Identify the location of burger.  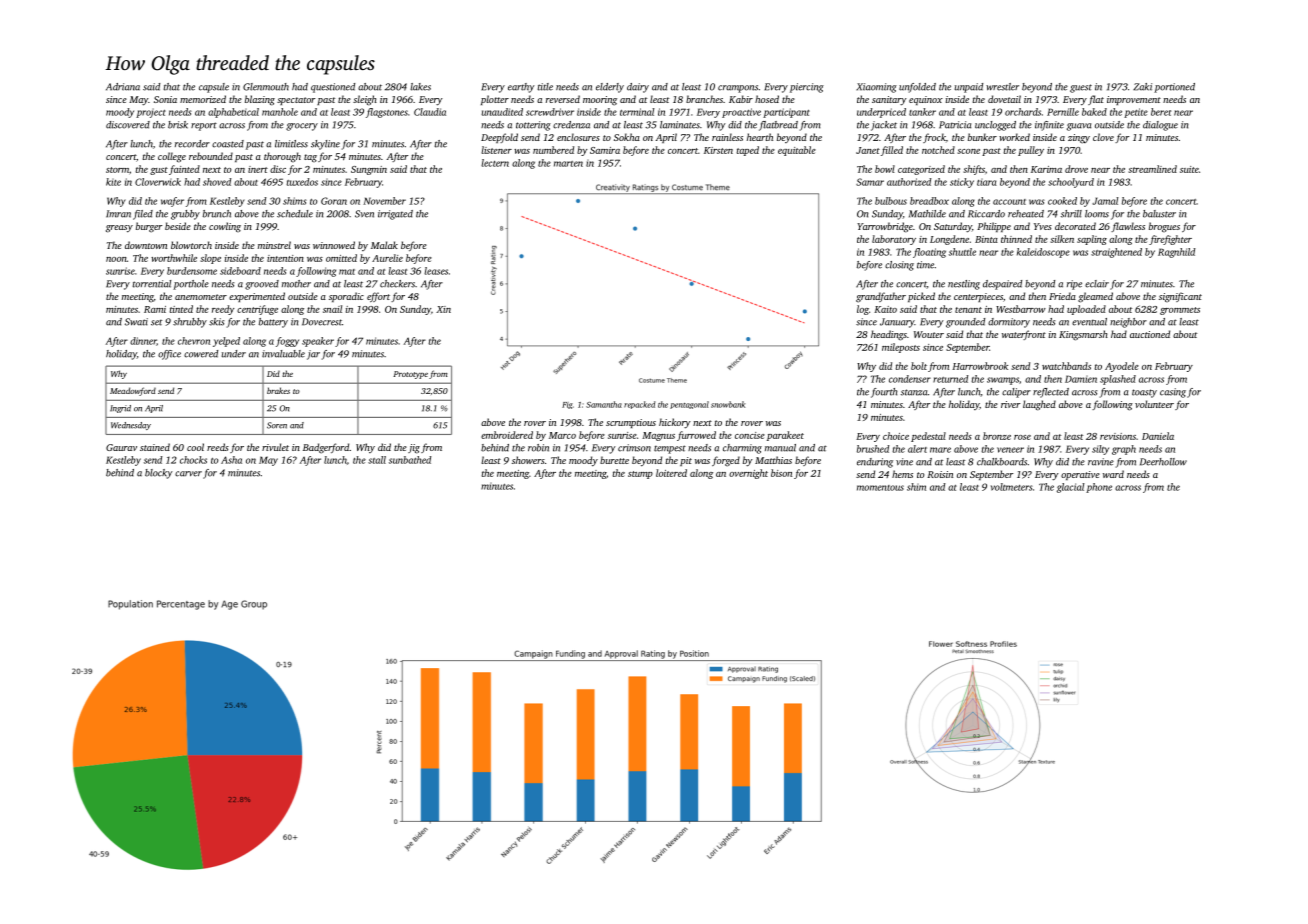
(149, 227).
